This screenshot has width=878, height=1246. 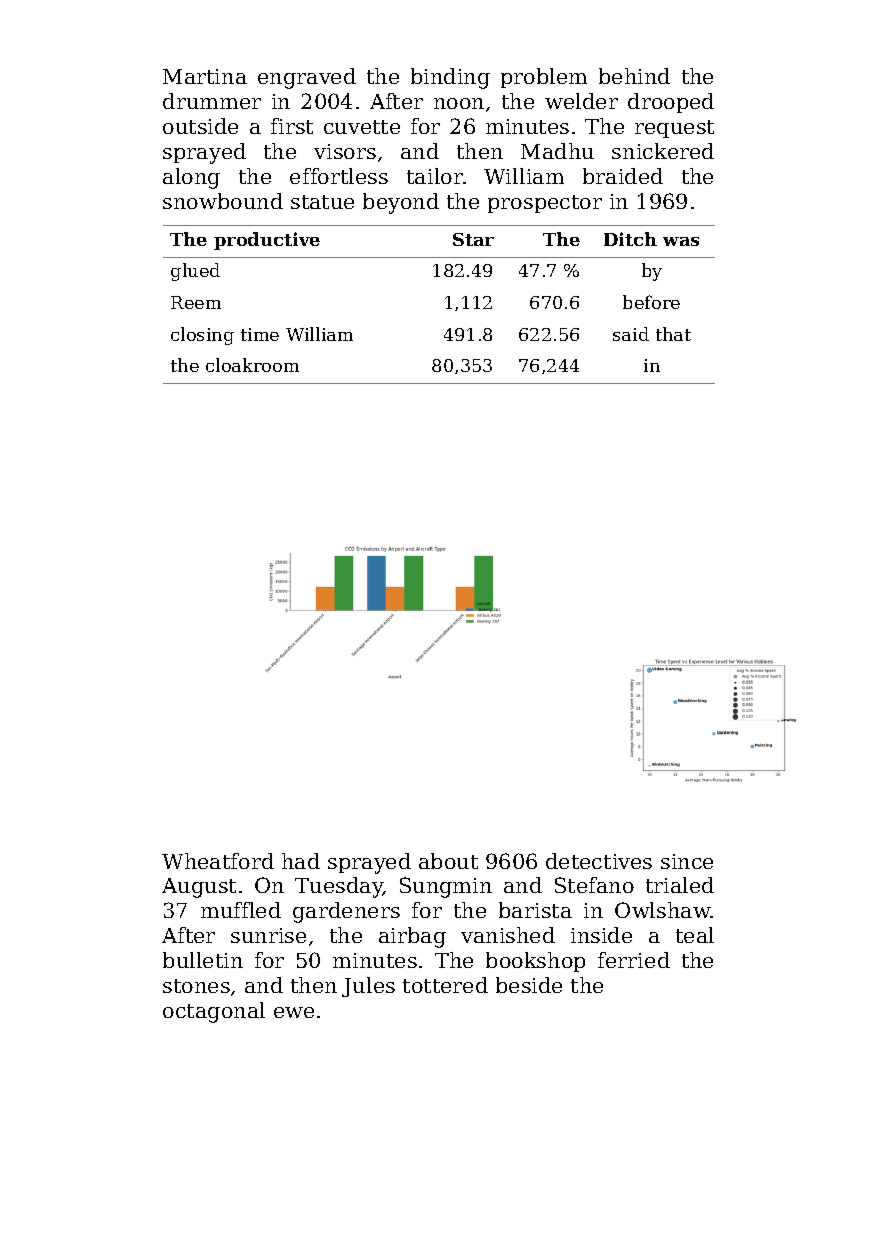 I want to click on Wheatford, so click(x=218, y=861).
